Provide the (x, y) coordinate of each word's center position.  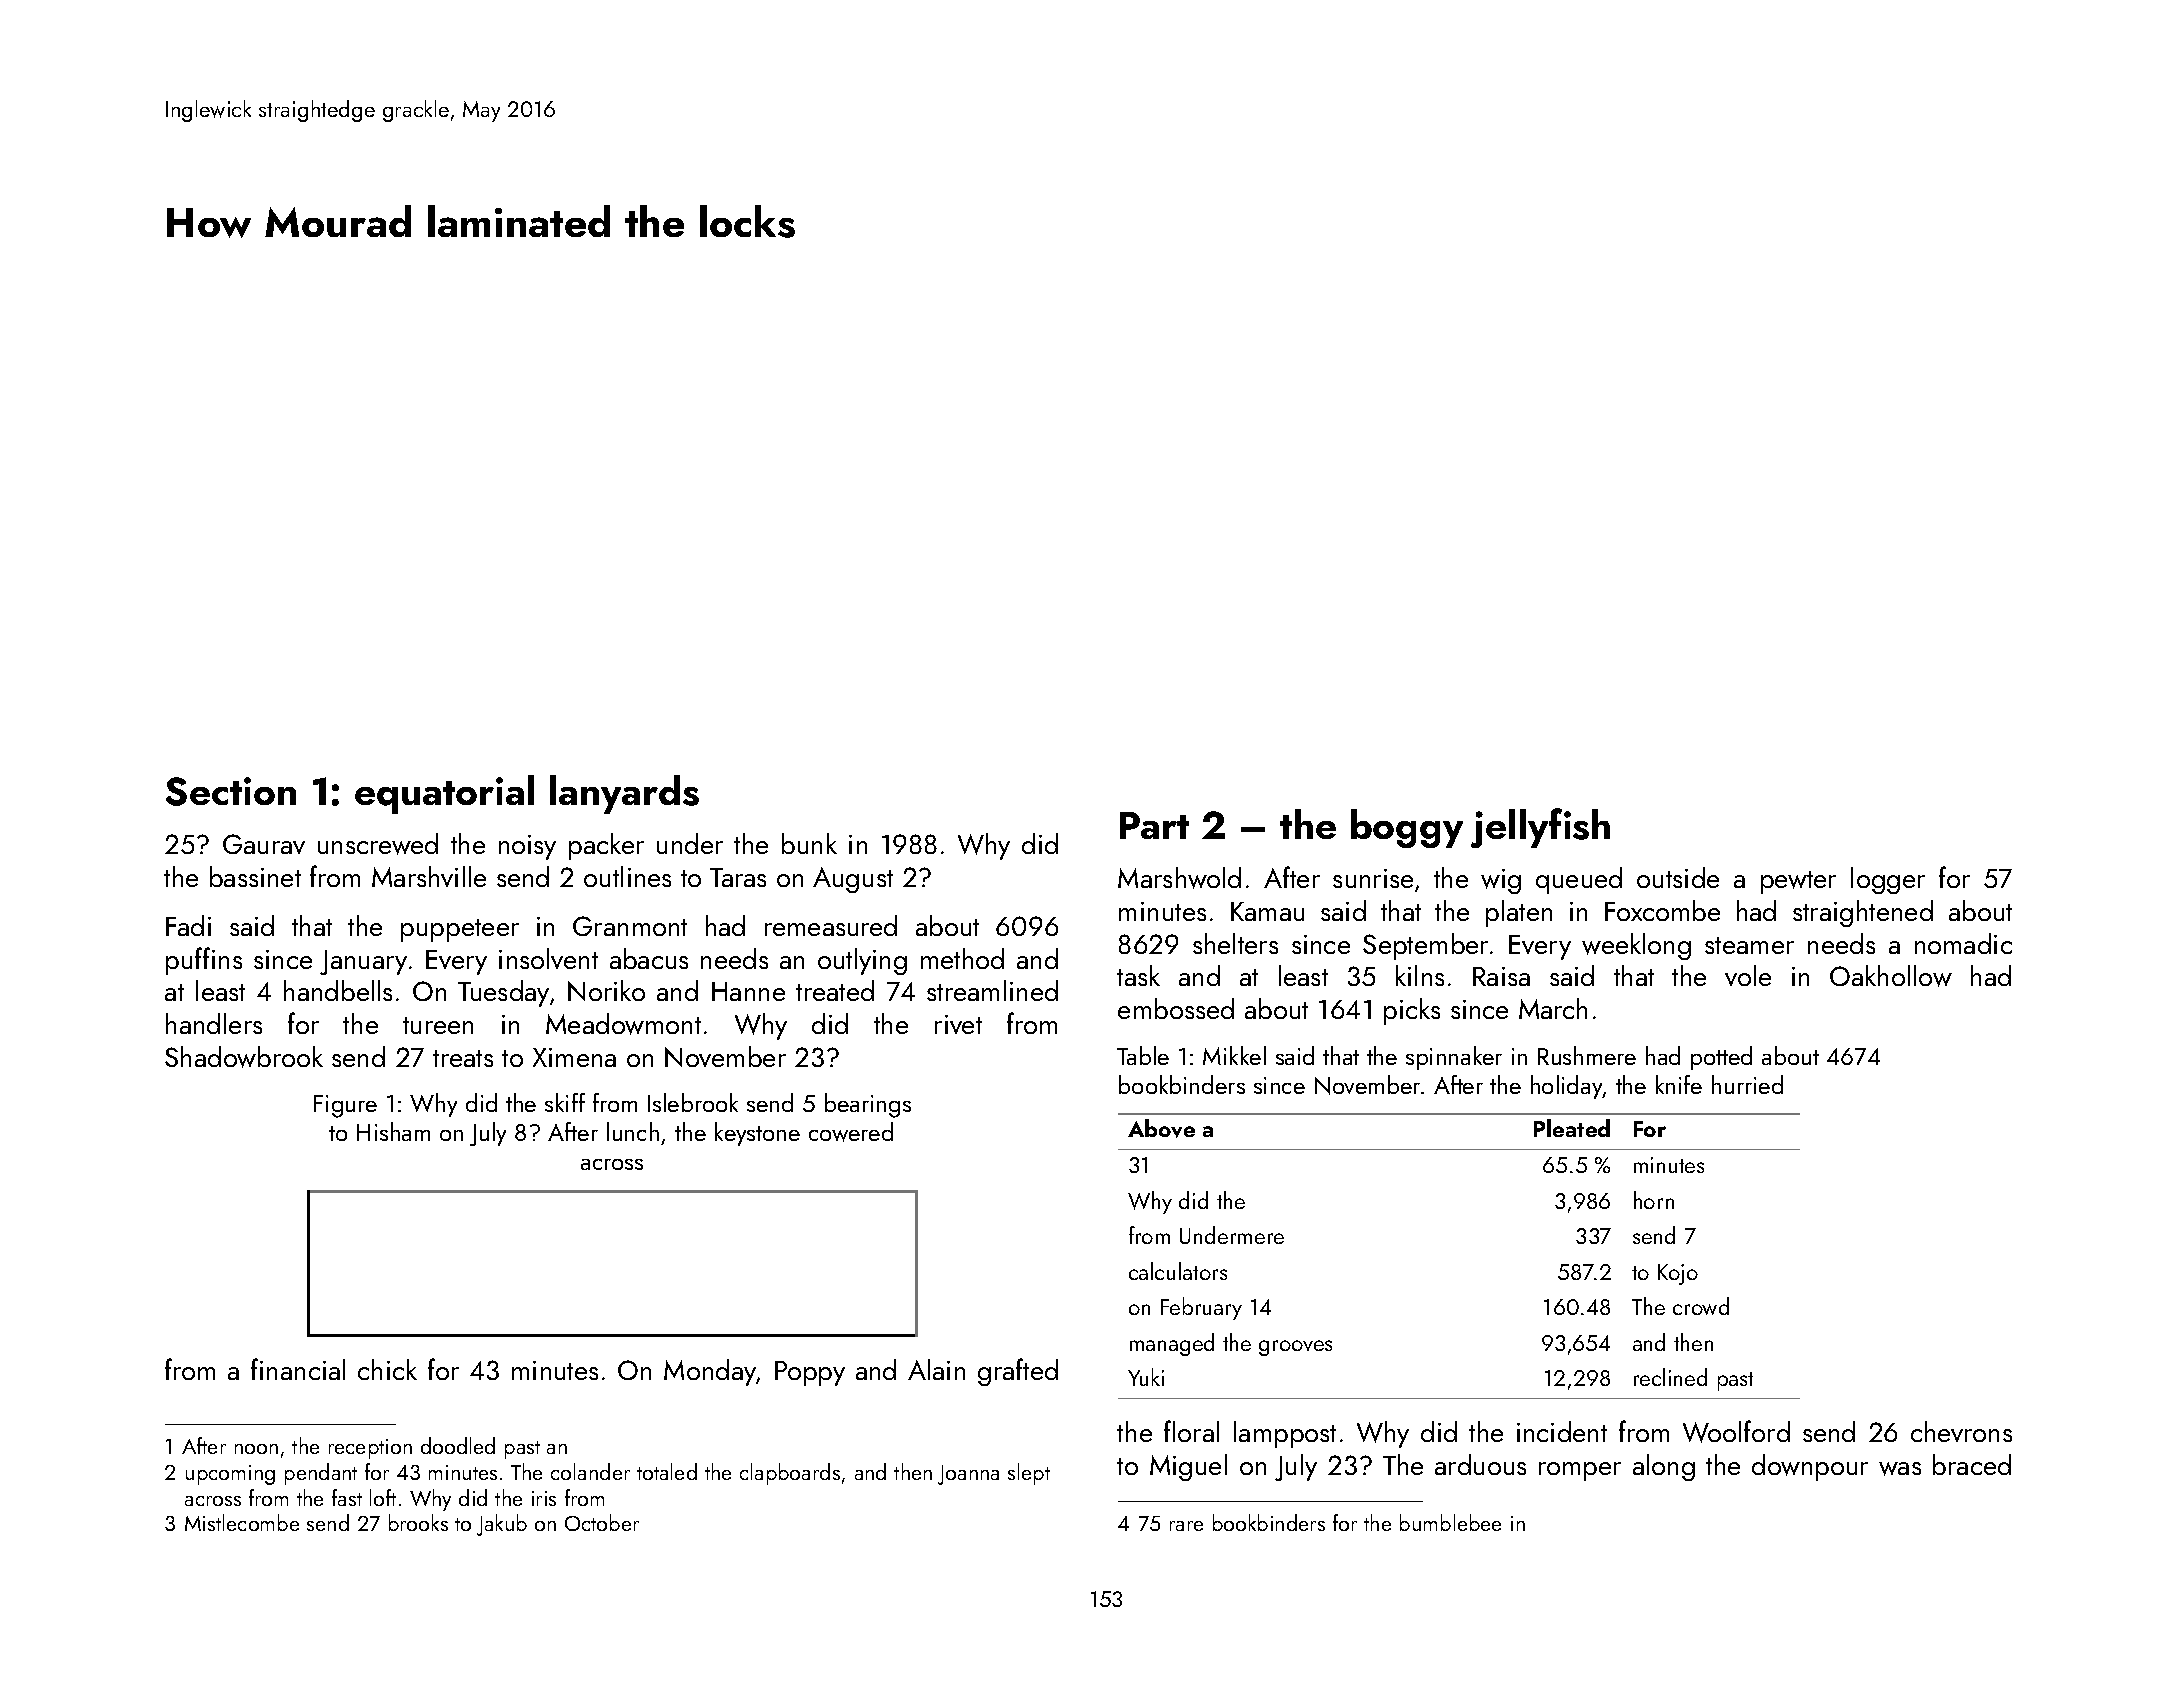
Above (1161, 1128)
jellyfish (1540, 828)
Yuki (1146, 1377)
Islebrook (693, 1102)
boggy (1407, 828)
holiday (1567, 1087)
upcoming (230, 1475)
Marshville (429, 876)
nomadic (1963, 943)
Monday (710, 1372)
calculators (1178, 1271)
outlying (862, 961)
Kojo (1678, 1274)
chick (387, 1369)
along (1664, 1467)
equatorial (444, 794)
